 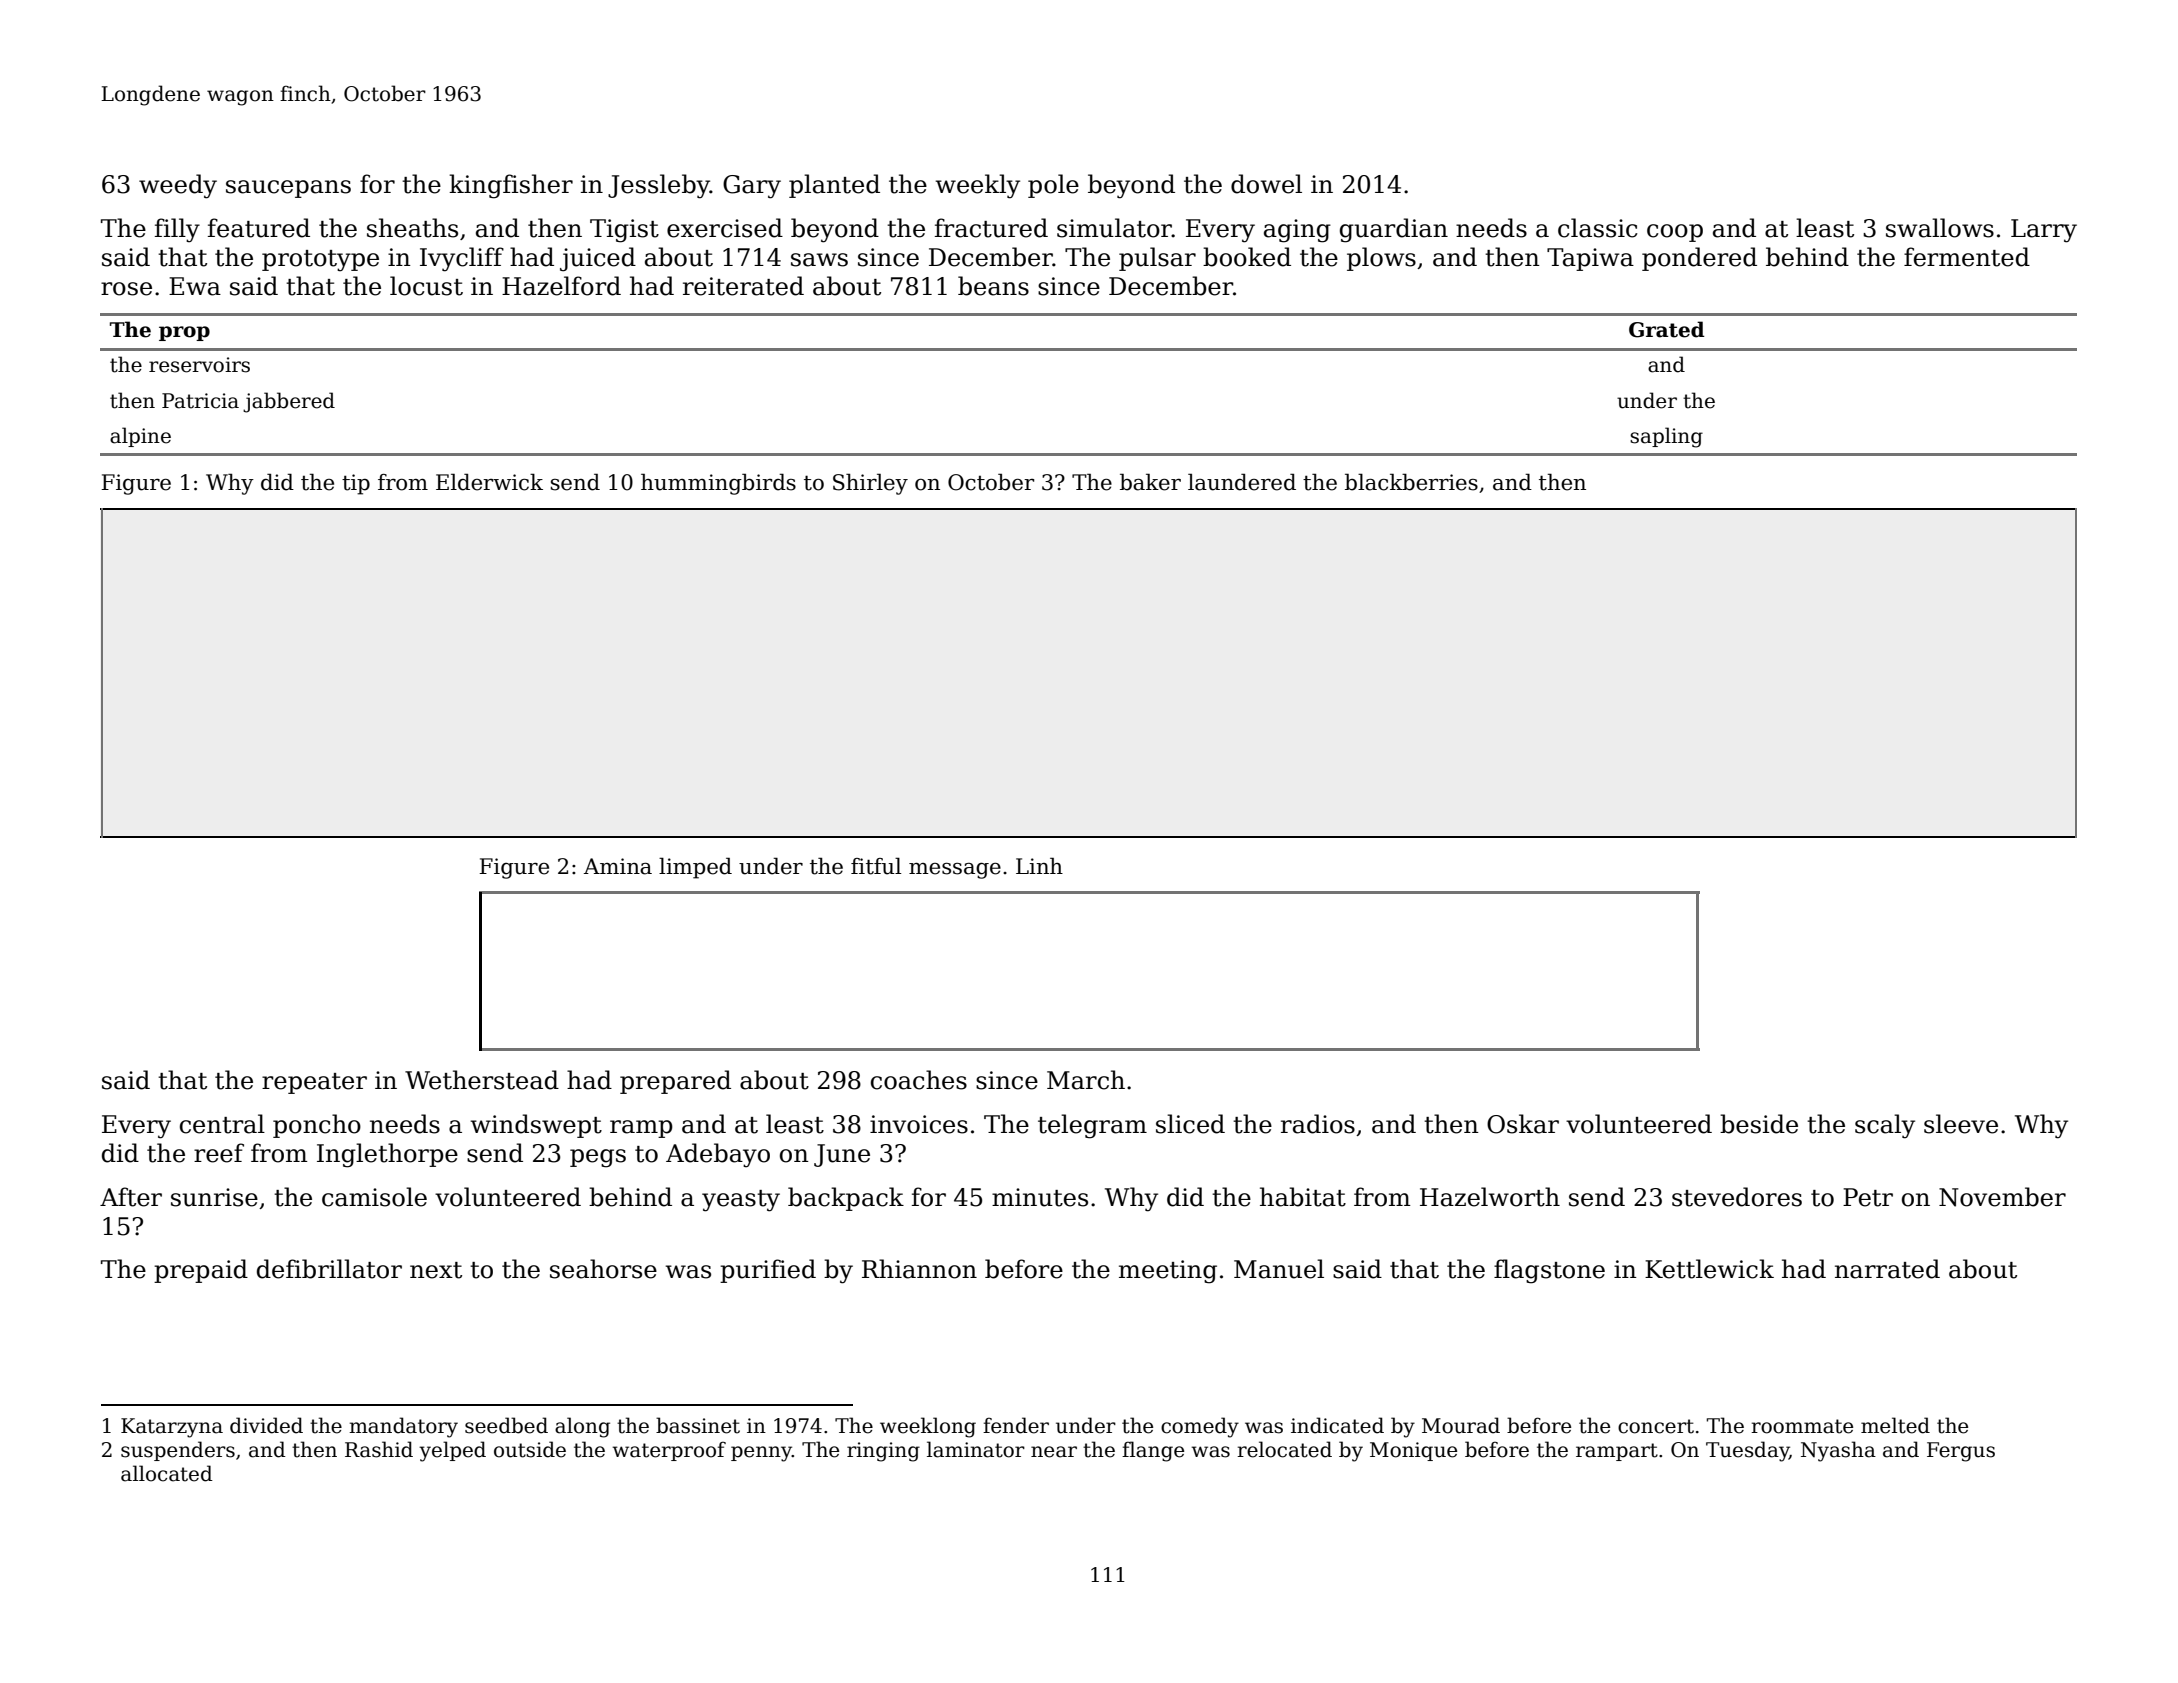 I want to click on sapling, so click(x=1666, y=437).
